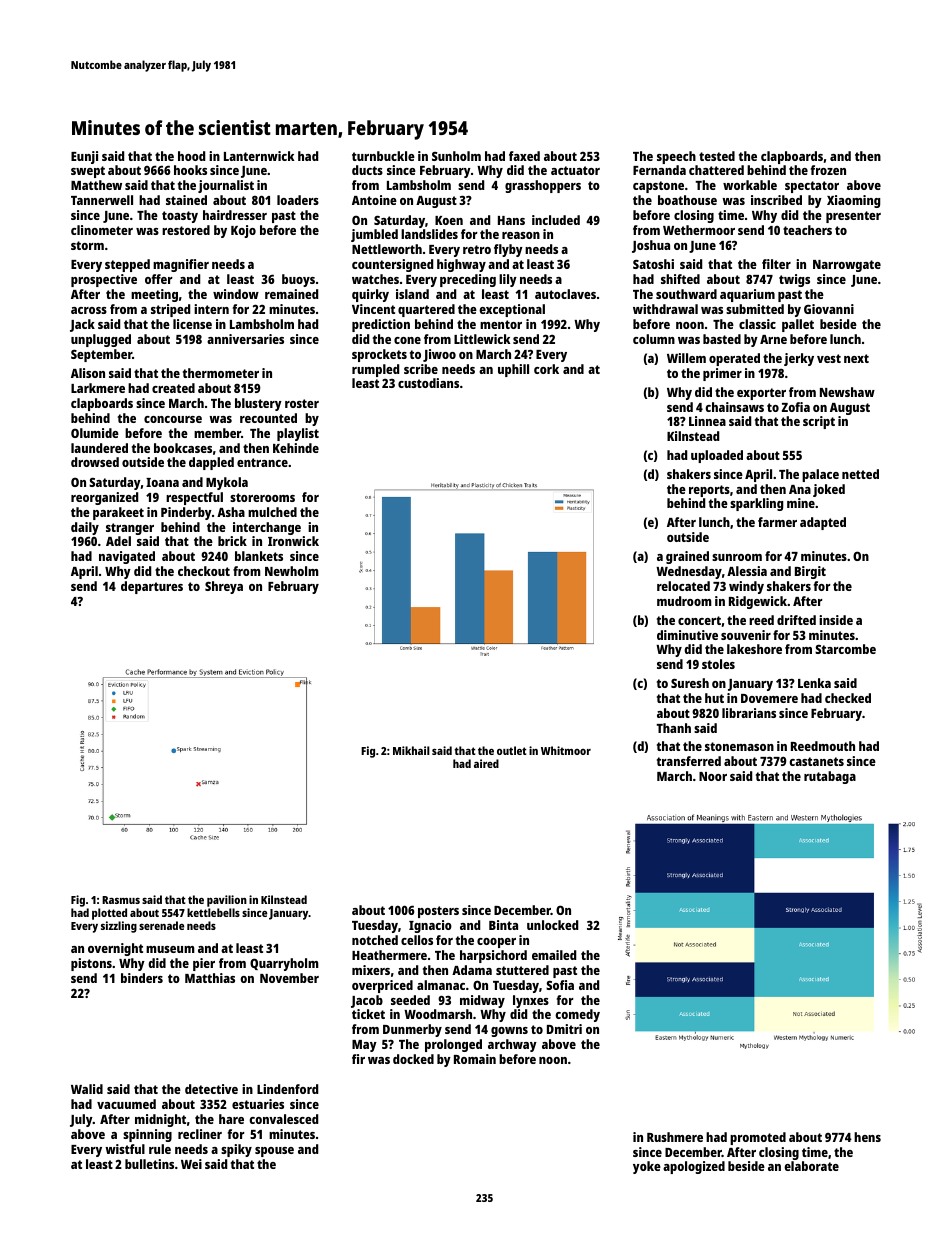 The image size is (952, 1233). What do you see at coordinates (717, 156) in the screenshot?
I see `tested` at bounding box center [717, 156].
